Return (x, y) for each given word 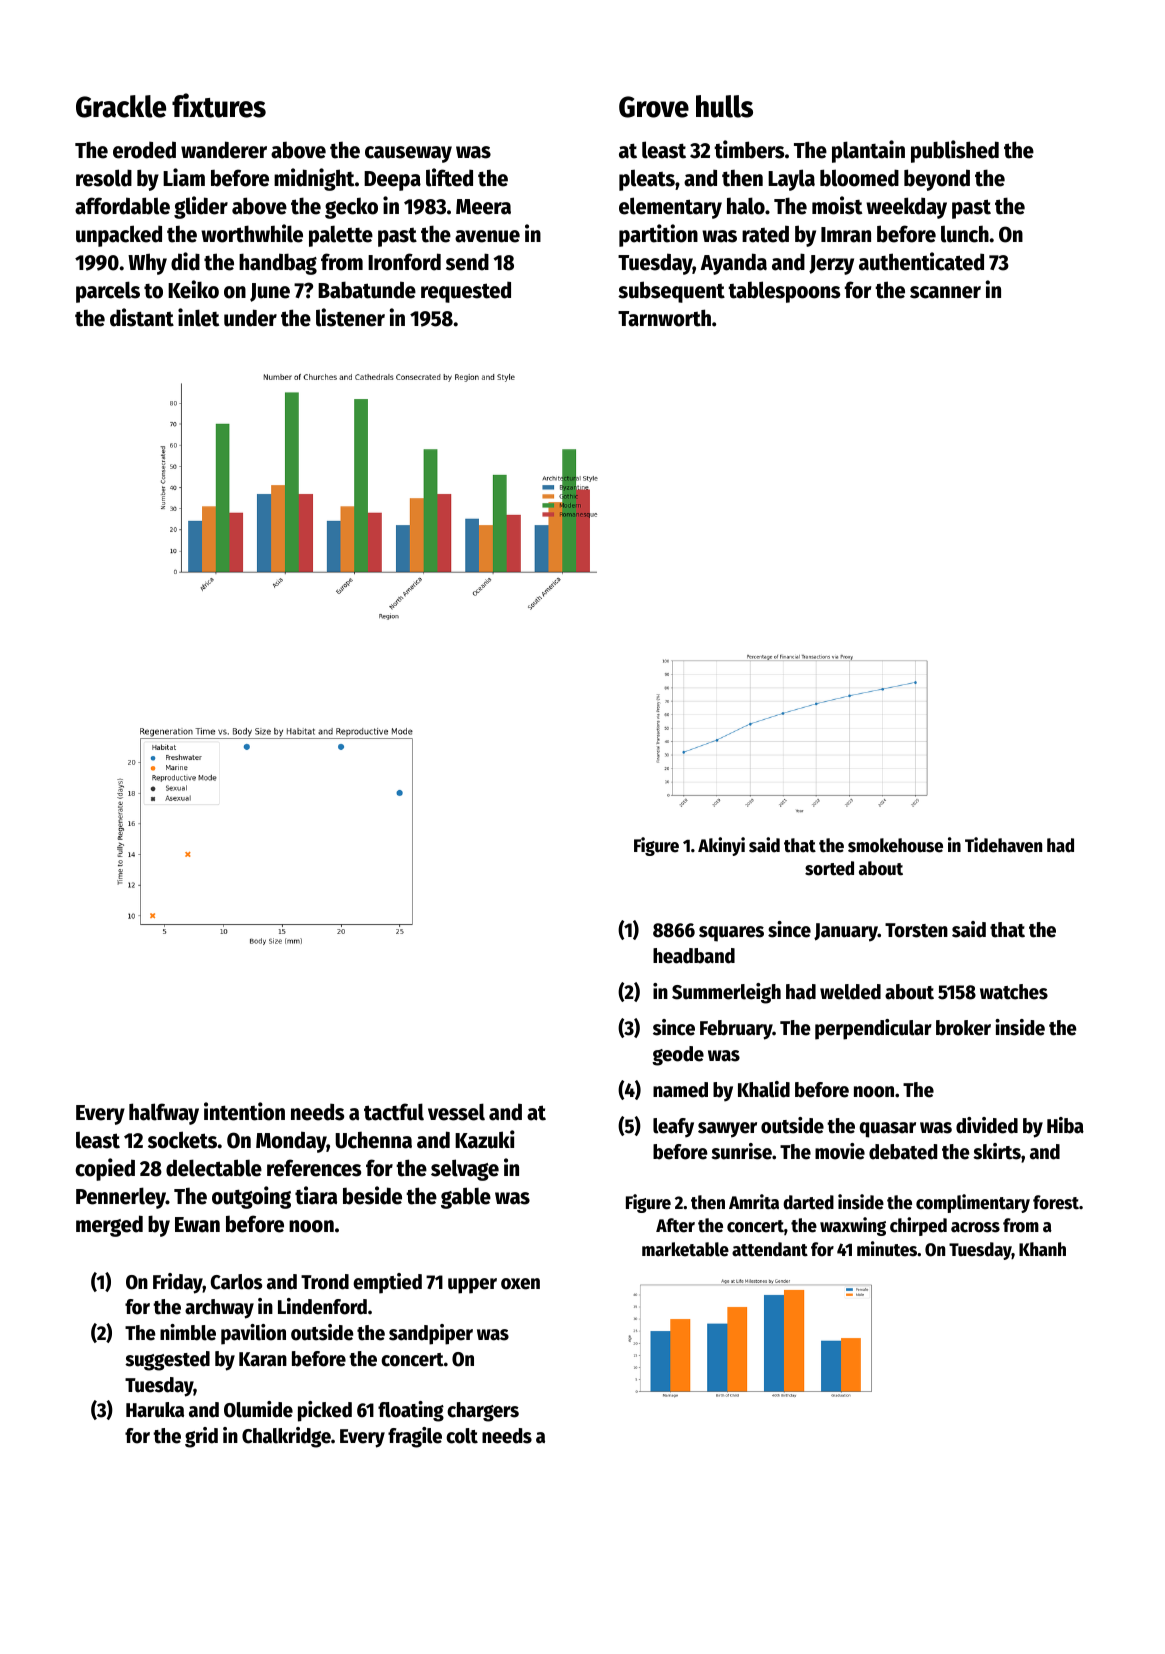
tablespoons (784, 292)
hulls (724, 106)
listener (350, 317)
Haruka (155, 1410)
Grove (654, 107)
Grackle (121, 106)
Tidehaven (1003, 845)
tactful (394, 1112)
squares (731, 934)
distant (142, 317)
